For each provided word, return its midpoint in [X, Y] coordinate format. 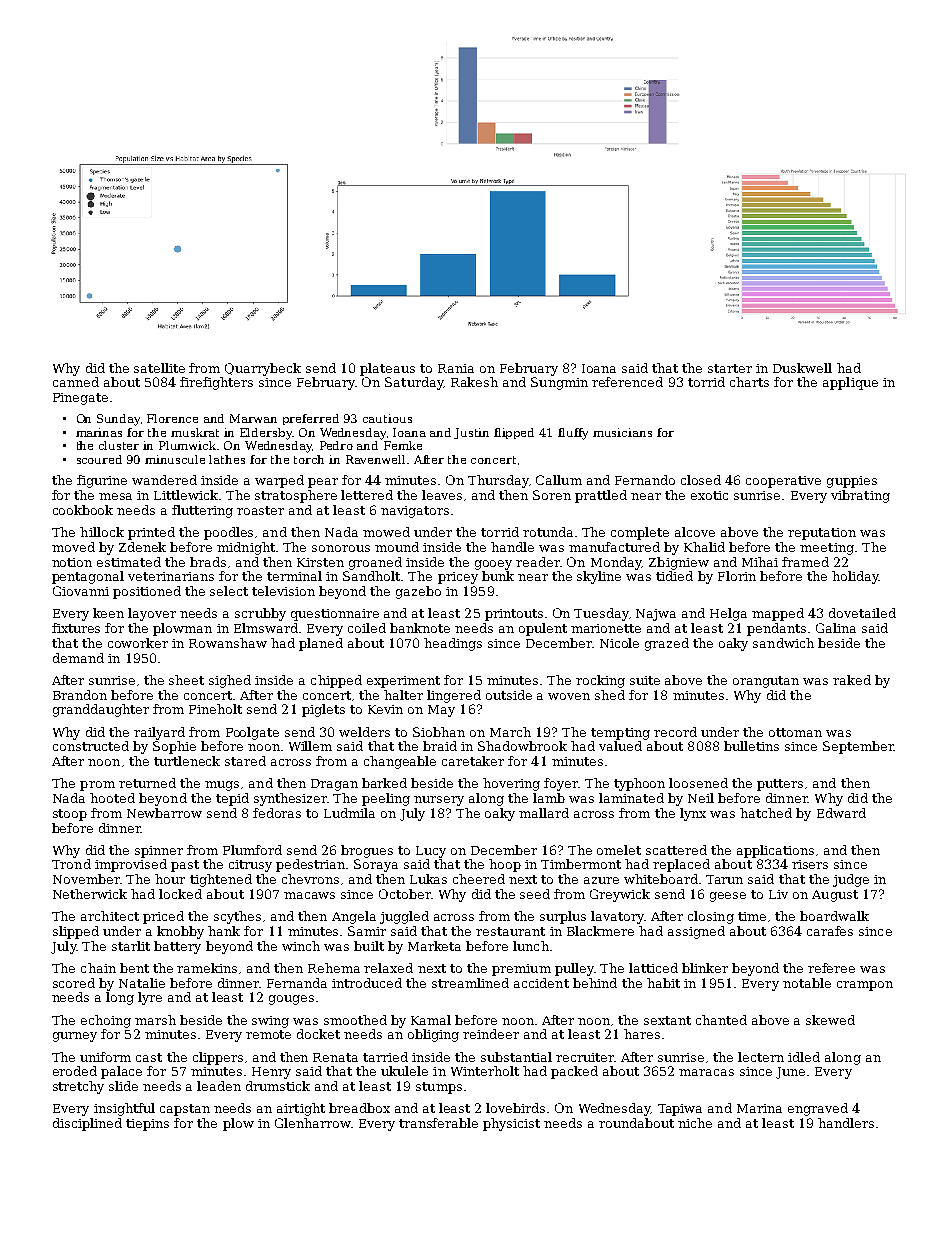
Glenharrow [313, 1123]
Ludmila [349, 813]
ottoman [795, 732]
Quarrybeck [263, 369]
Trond [71, 864]
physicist [511, 1124]
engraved [818, 1109]
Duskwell [802, 368]
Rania [456, 368]
